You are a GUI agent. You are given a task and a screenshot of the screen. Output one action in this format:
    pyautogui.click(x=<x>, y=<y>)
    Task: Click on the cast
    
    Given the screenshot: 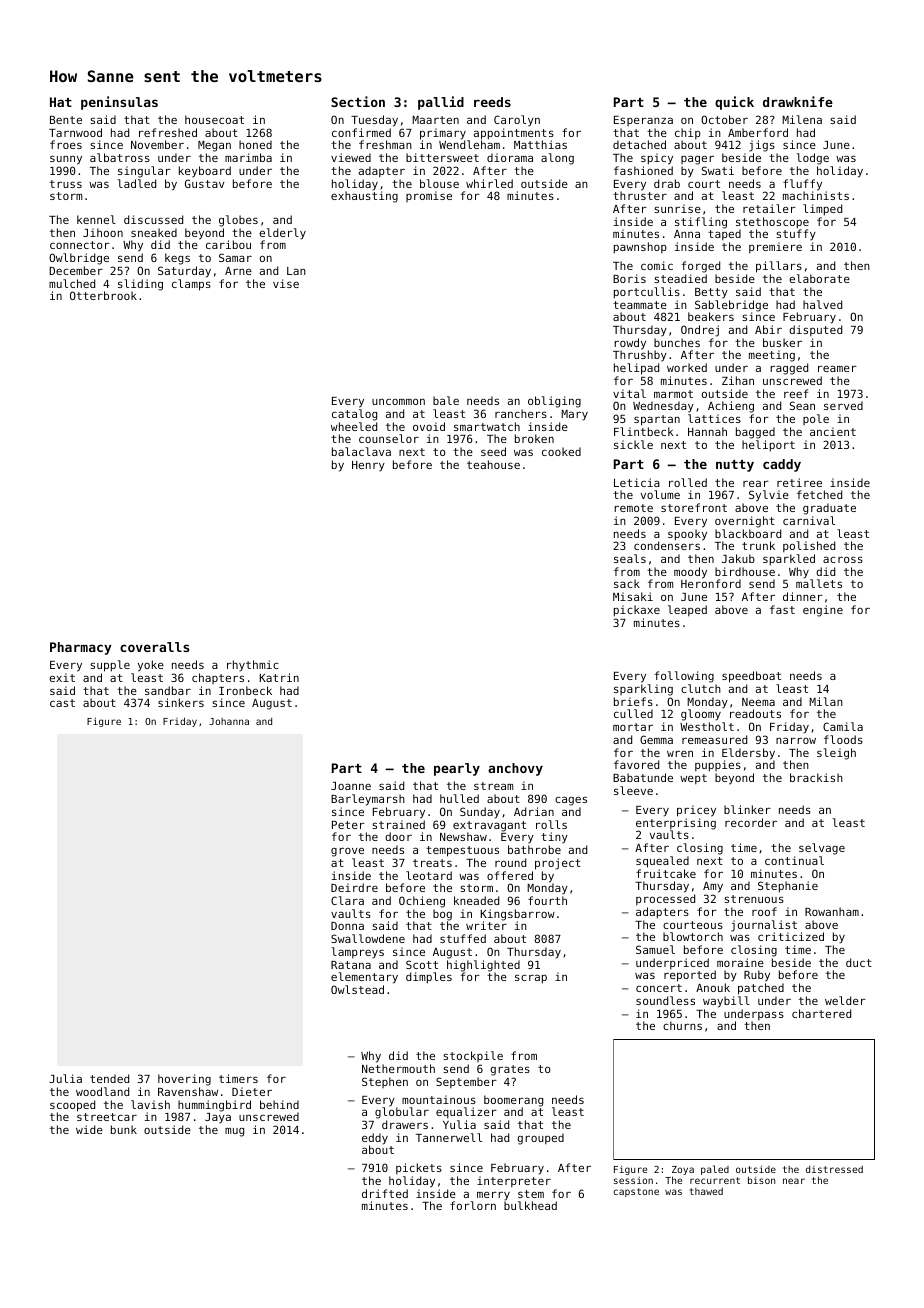 What is the action you would take?
    pyautogui.click(x=62, y=703)
